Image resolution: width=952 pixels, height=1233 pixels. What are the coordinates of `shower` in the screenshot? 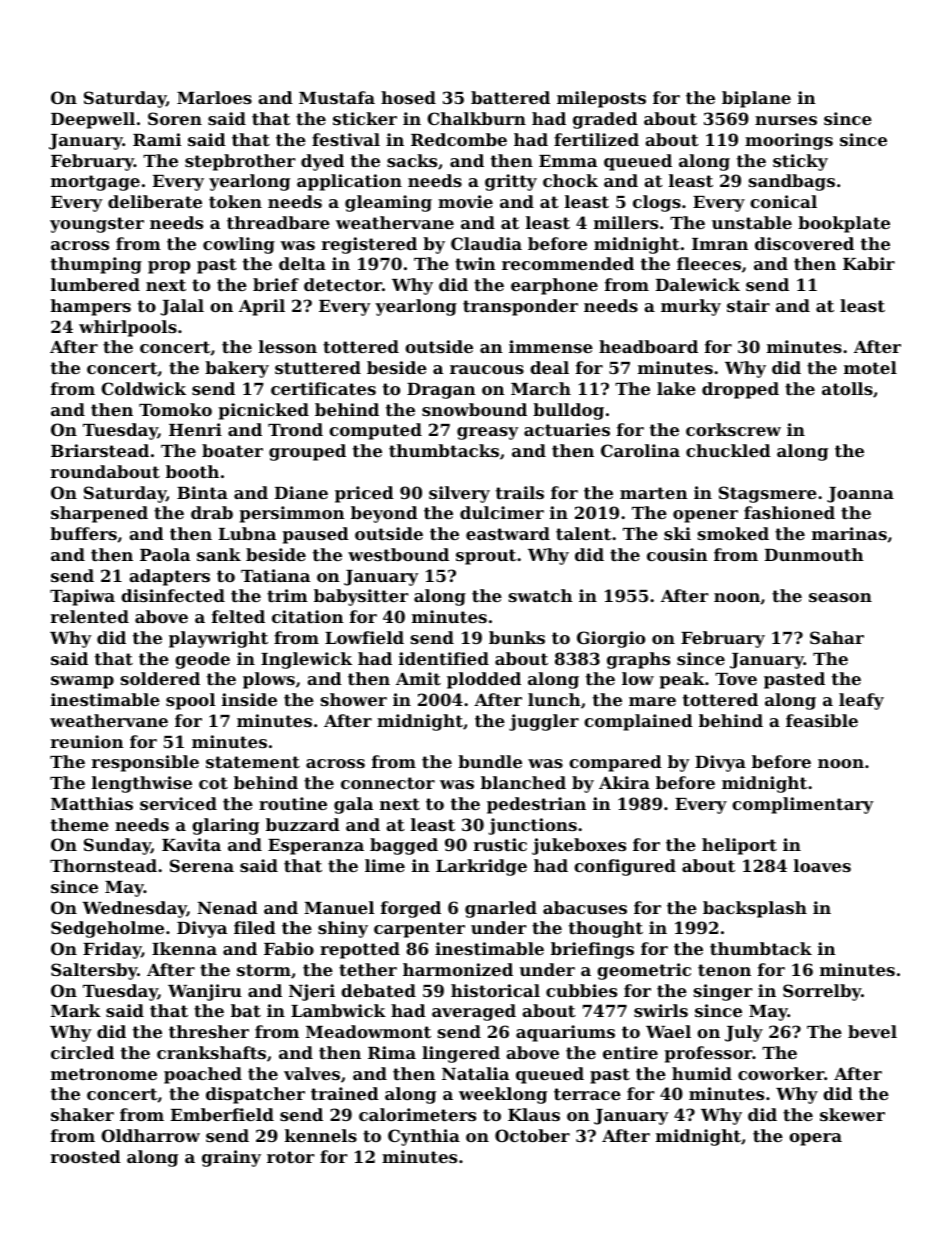 It's located at (354, 699).
